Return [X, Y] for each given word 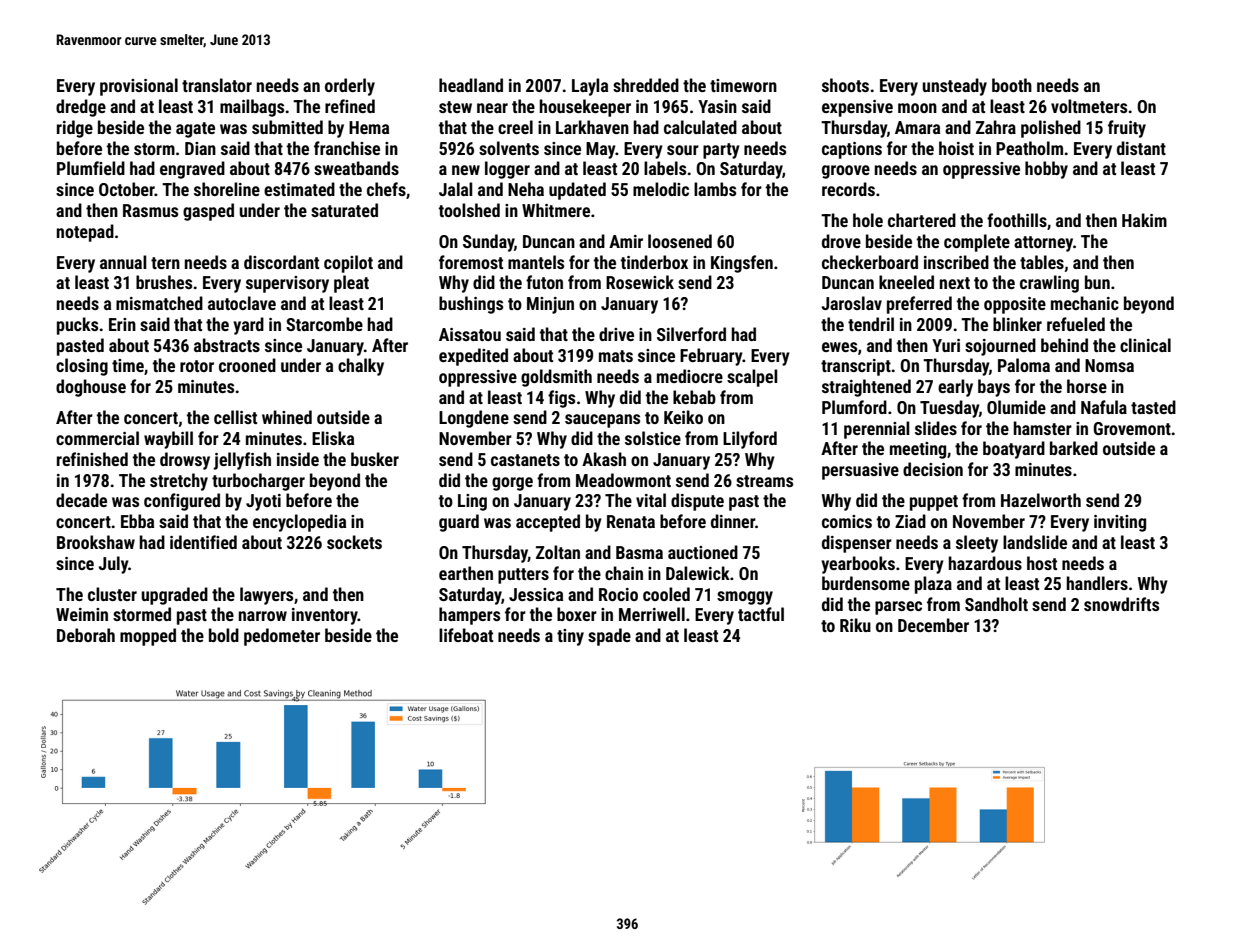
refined [350, 106]
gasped [208, 212]
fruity [1127, 129]
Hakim [1144, 220]
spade [609, 637]
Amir [626, 241]
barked [1074, 448]
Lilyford [750, 440]
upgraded [174, 596]
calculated [700, 127]
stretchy [179, 482]
